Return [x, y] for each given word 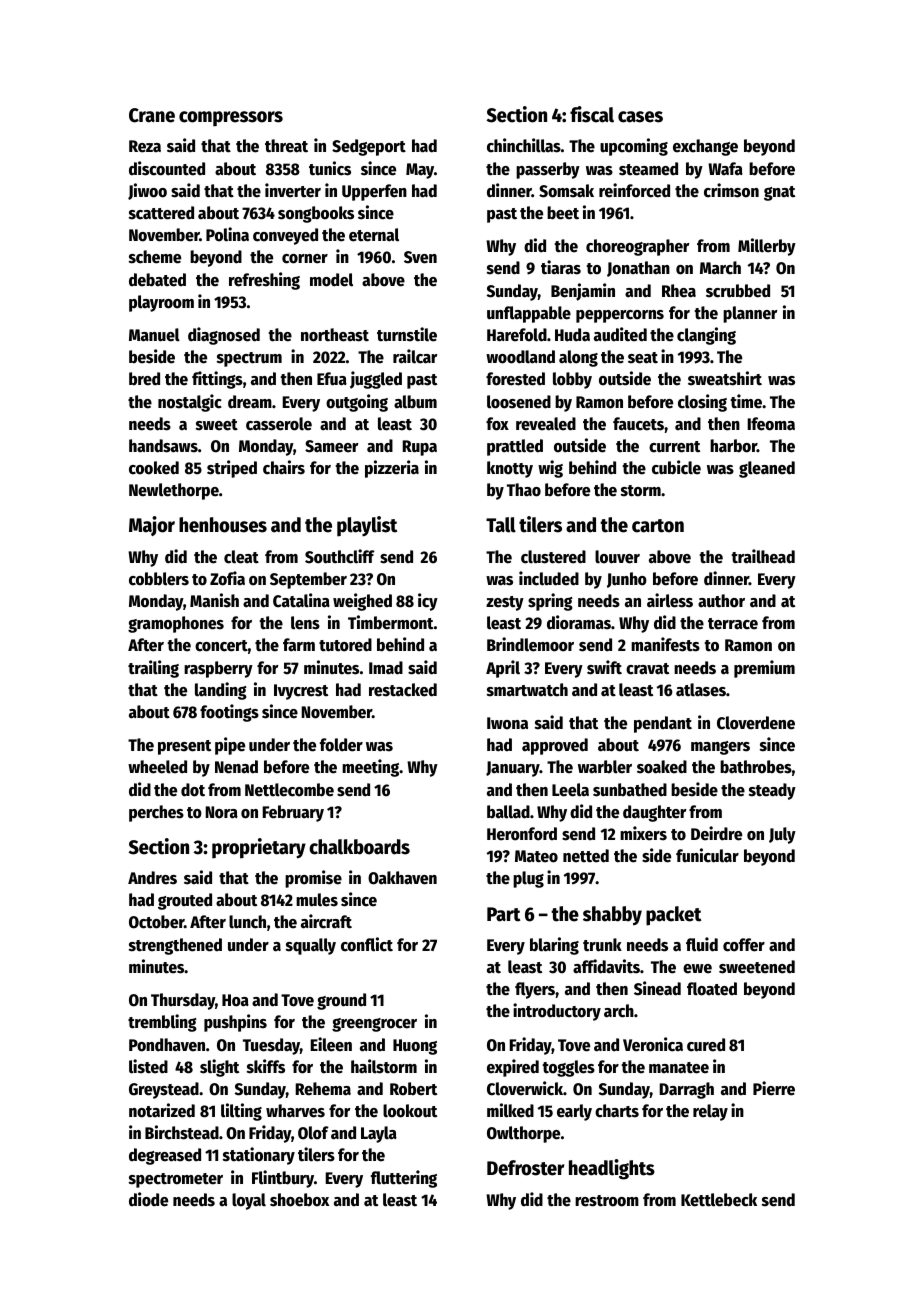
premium [764, 669]
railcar [415, 356]
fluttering [404, 1179]
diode [148, 1199]
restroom [607, 1201]
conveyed [285, 236]
